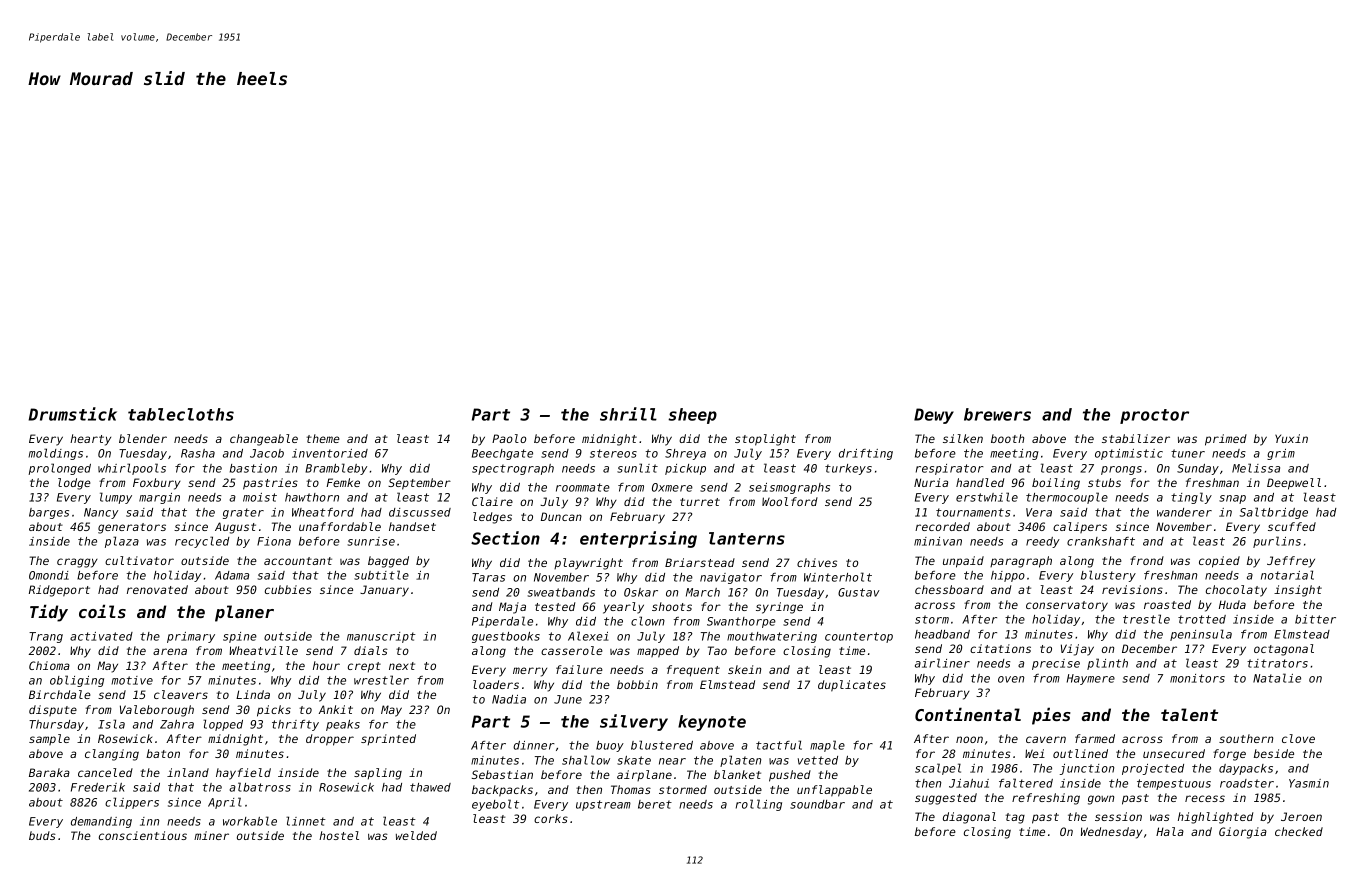  Describe the element at coordinates (157, 589) in the screenshot. I see `renovated` at that location.
